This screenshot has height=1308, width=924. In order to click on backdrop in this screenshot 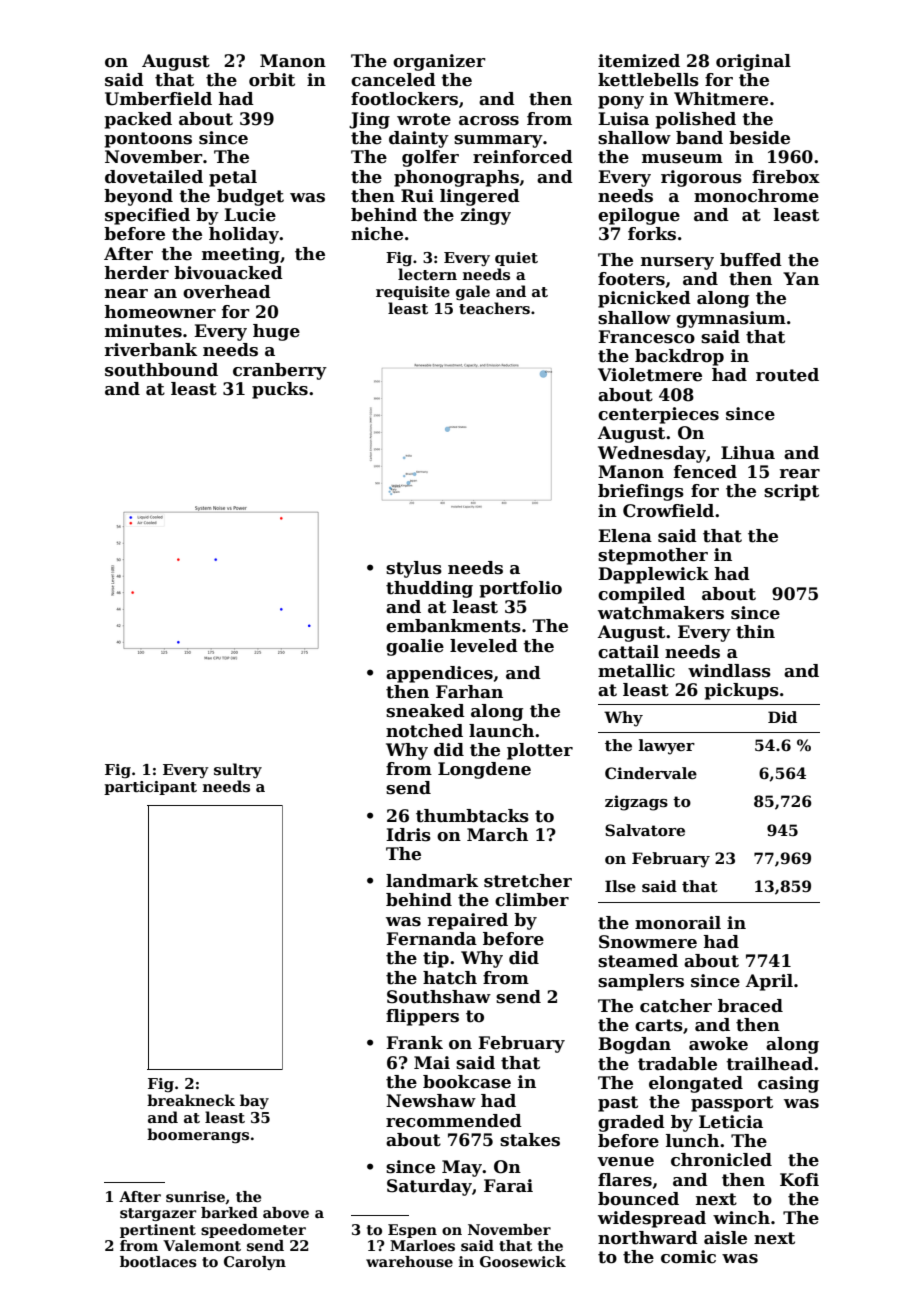, I will do `click(679, 357)`.
